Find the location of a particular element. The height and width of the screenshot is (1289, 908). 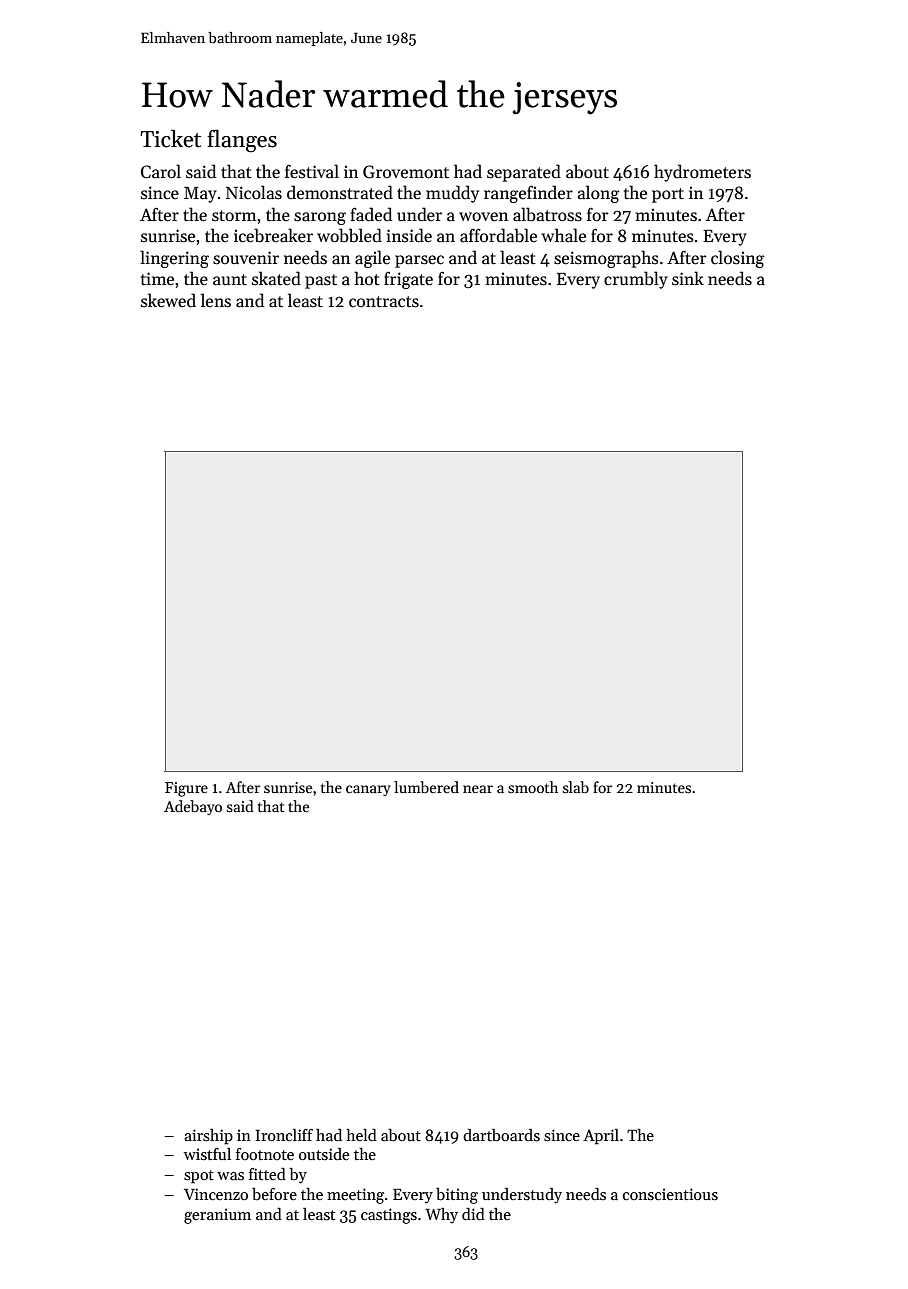

lumbered is located at coordinates (426, 787).
